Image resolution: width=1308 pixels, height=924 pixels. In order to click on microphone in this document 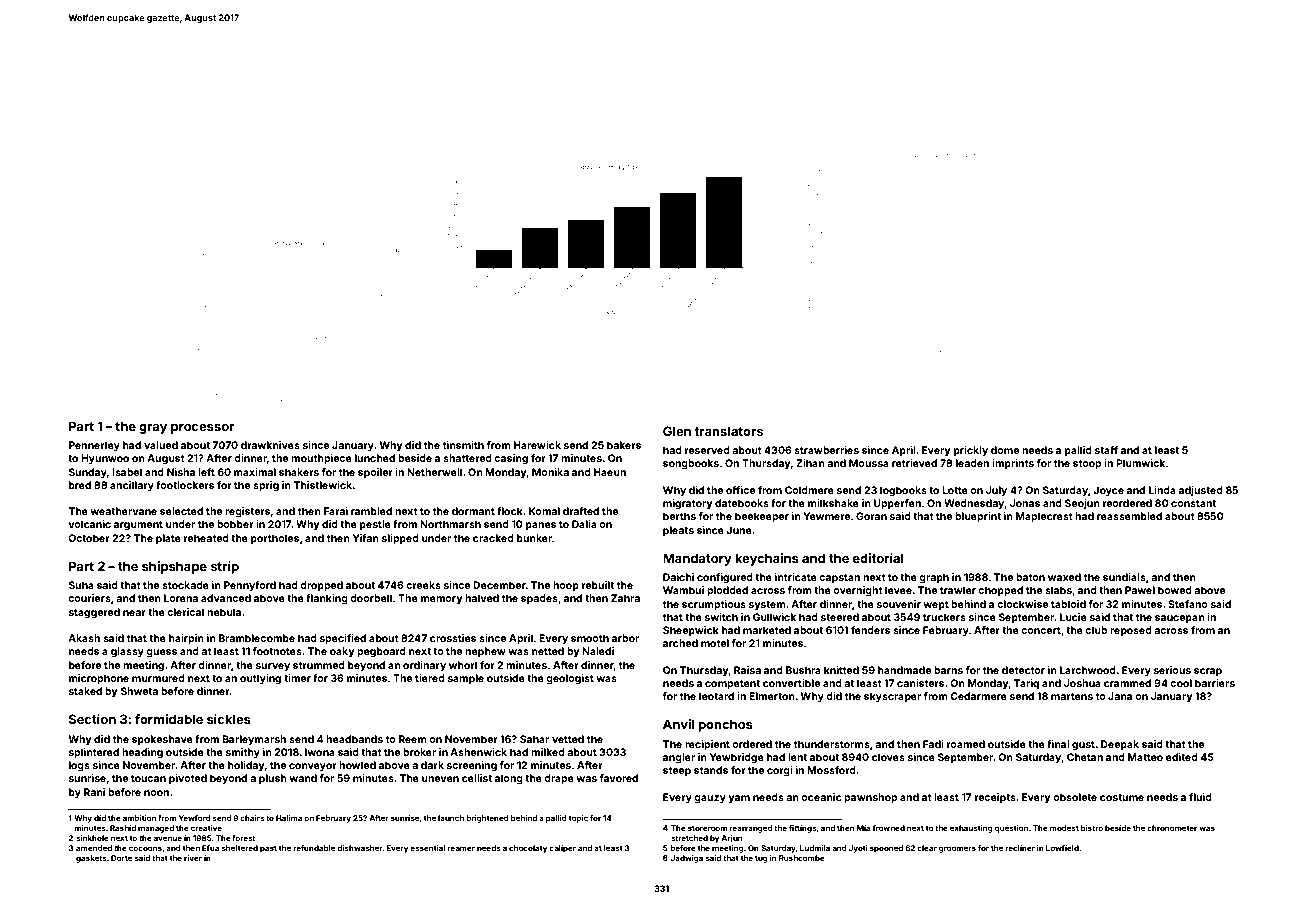, I will do `click(99, 679)`.
